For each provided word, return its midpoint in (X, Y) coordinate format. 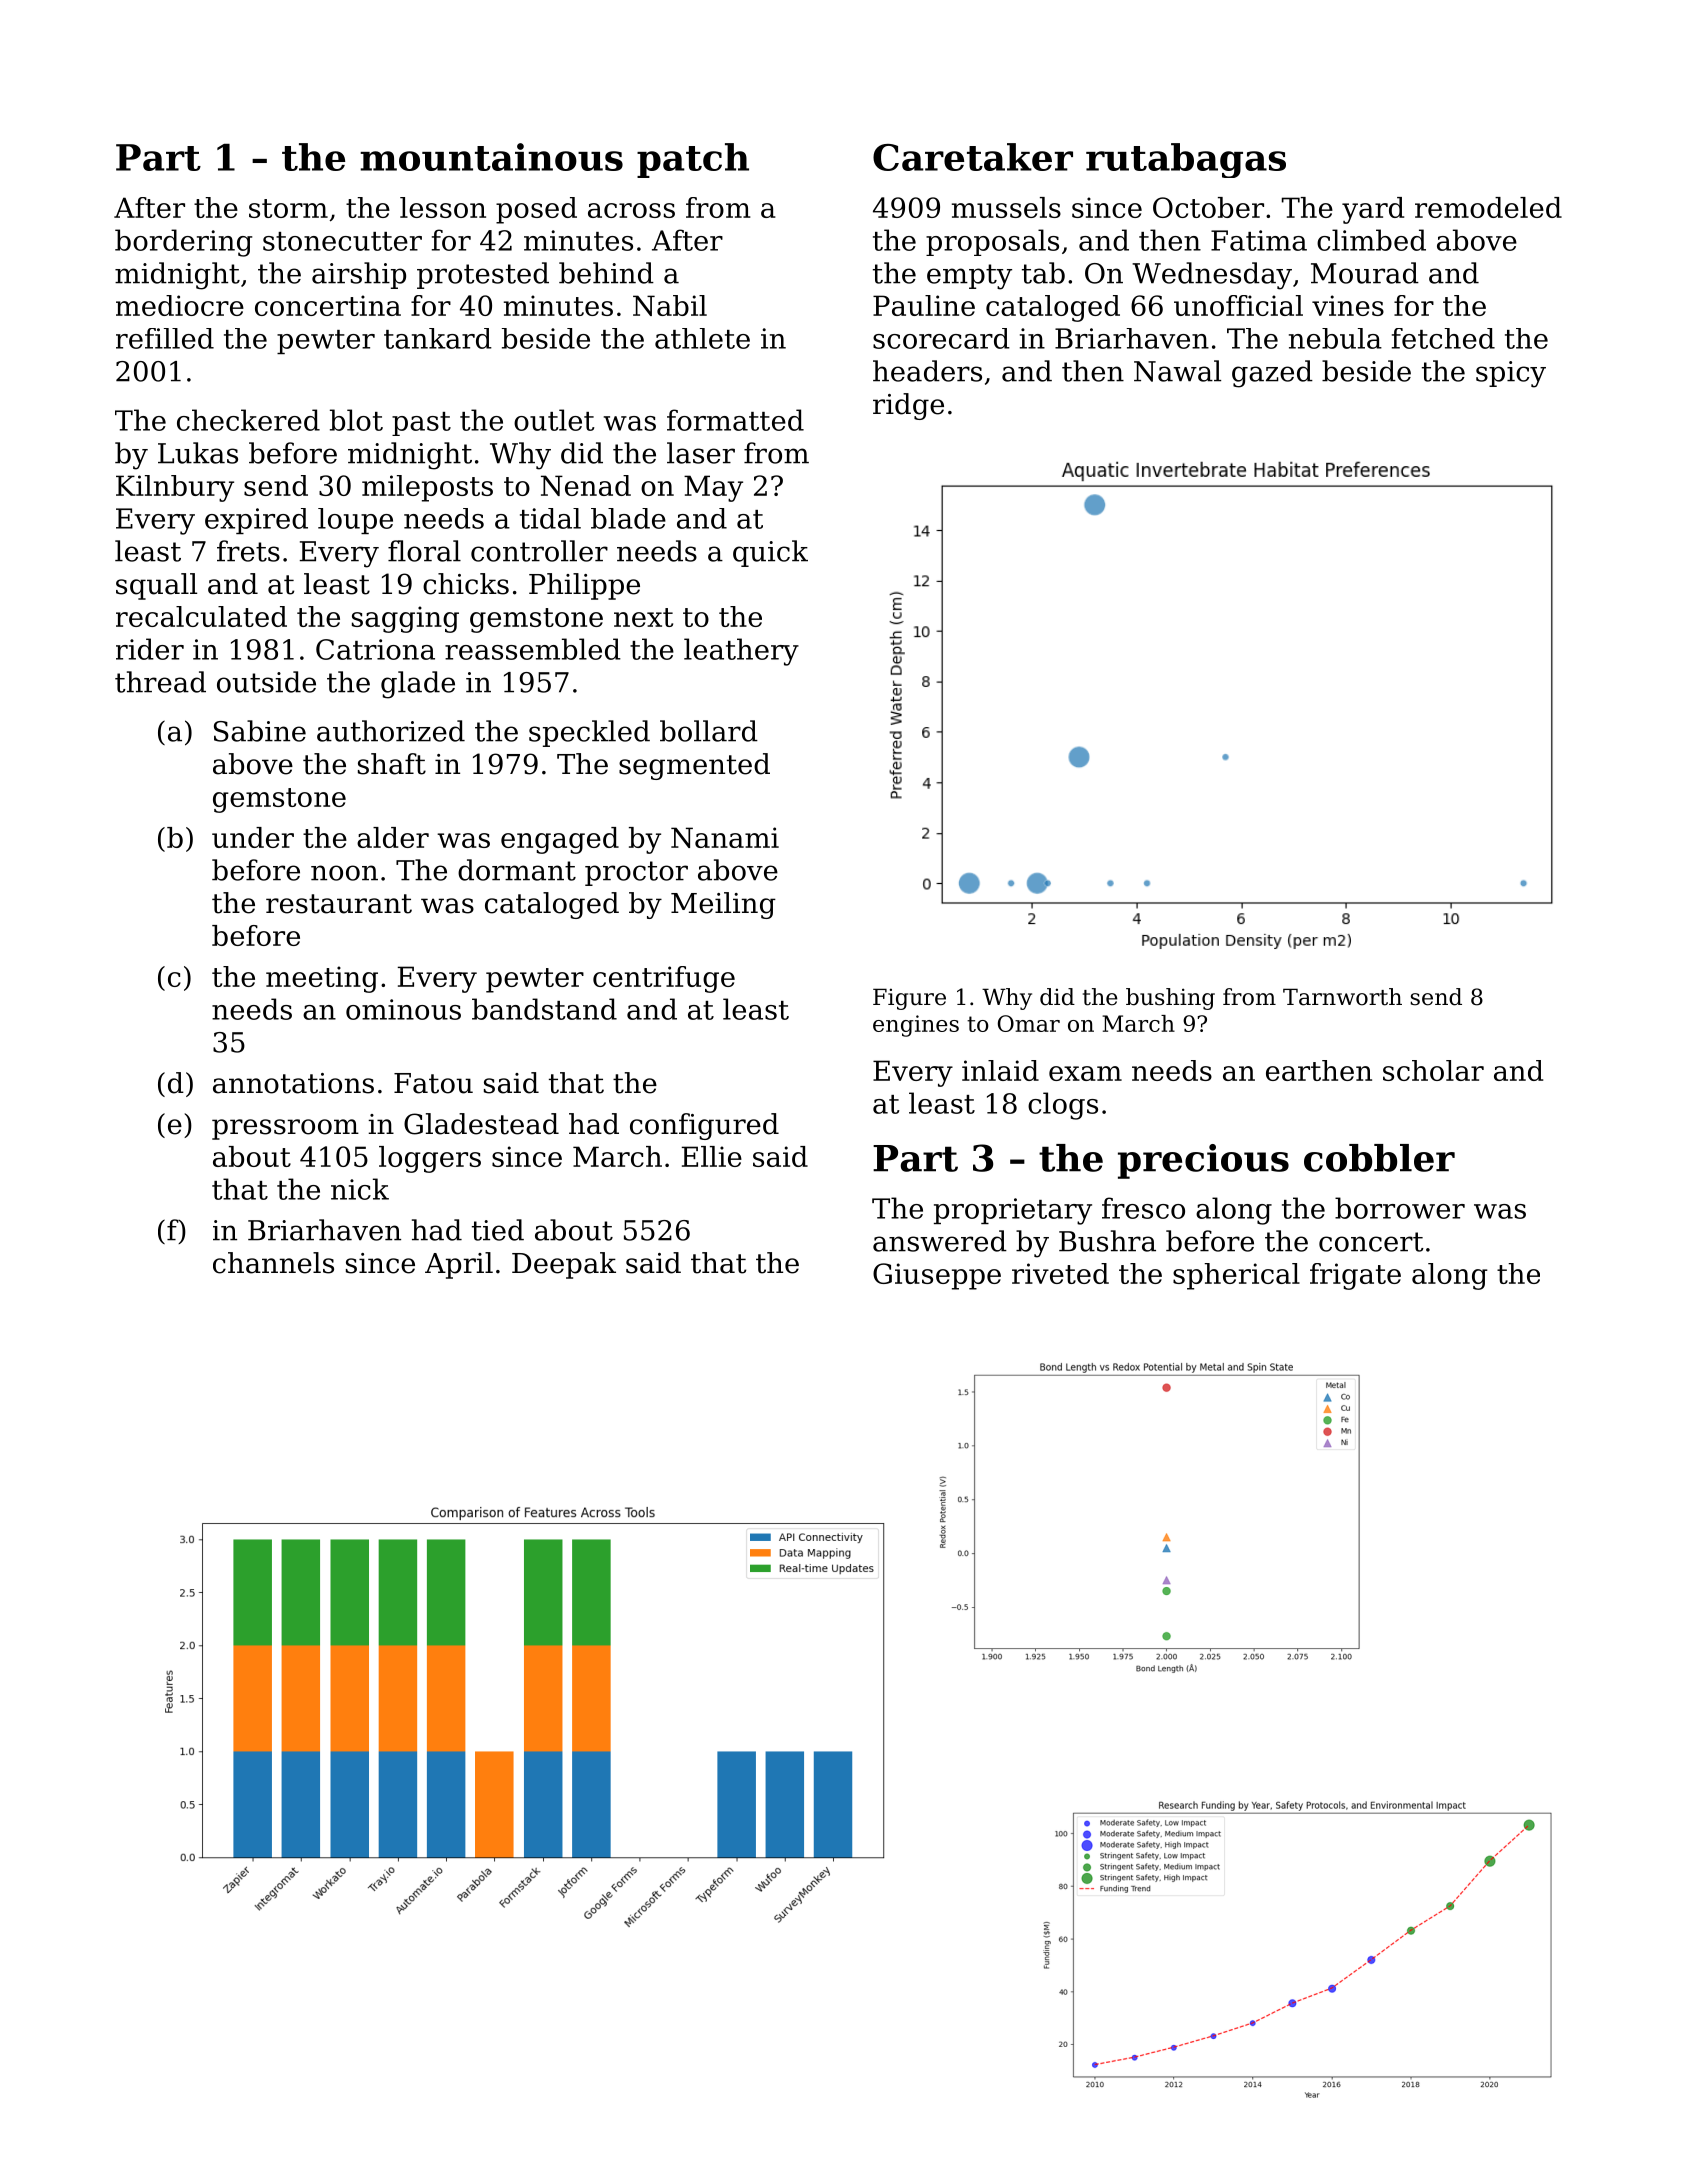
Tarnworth (1342, 997)
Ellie (712, 1156)
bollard (709, 731)
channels (273, 1263)
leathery (741, 652)
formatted (735, 420)
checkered (248, 420)
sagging (405, 619)
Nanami (725, 837)
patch (693, 160)
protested (483, 275)
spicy (1511, 374)
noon (344, 873)
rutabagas (1186, 160)
